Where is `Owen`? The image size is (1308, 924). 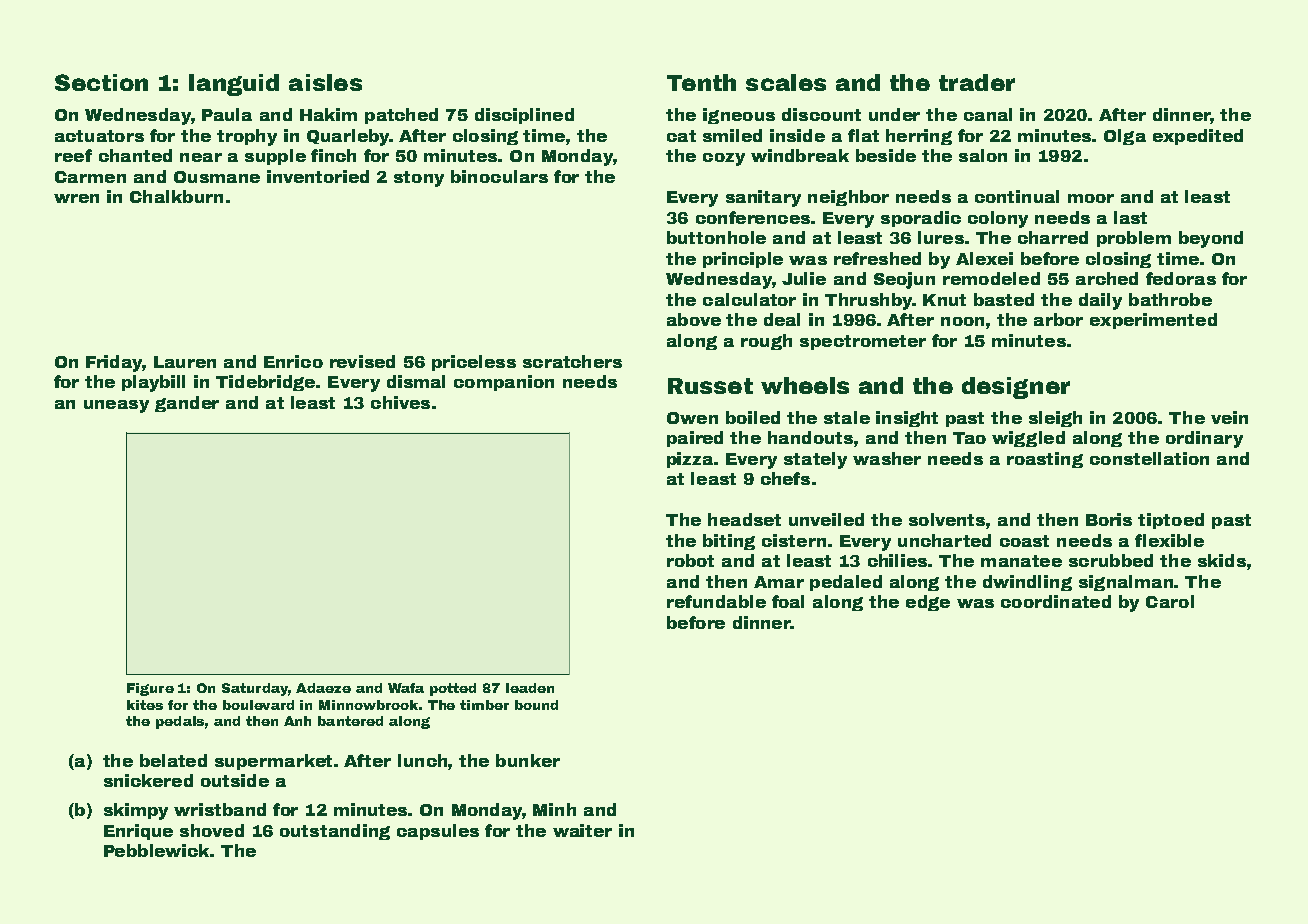 Owen is located at coordinates (692, 418).
